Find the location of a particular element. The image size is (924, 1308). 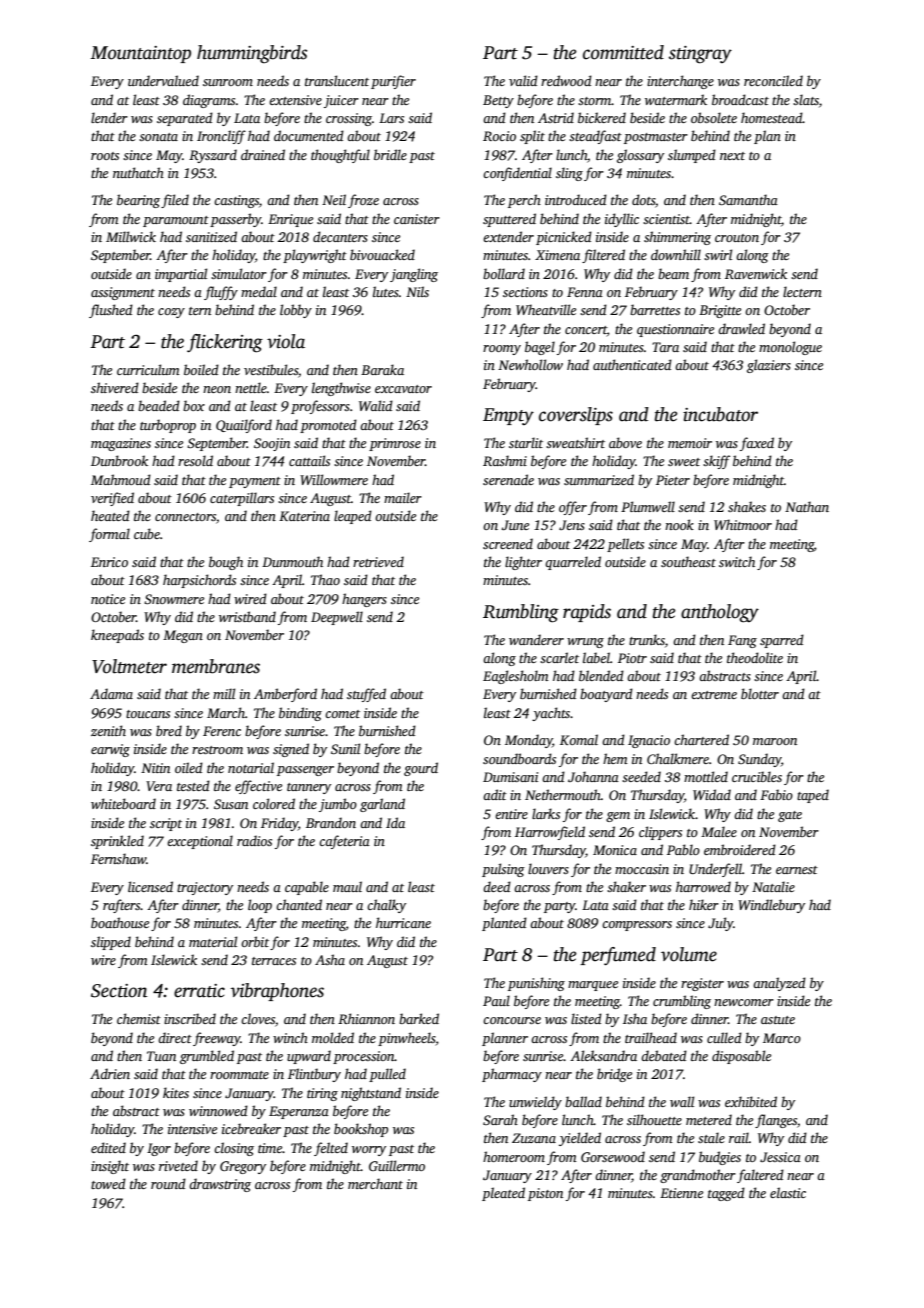

louvers is located at coordinates (548, 868).
